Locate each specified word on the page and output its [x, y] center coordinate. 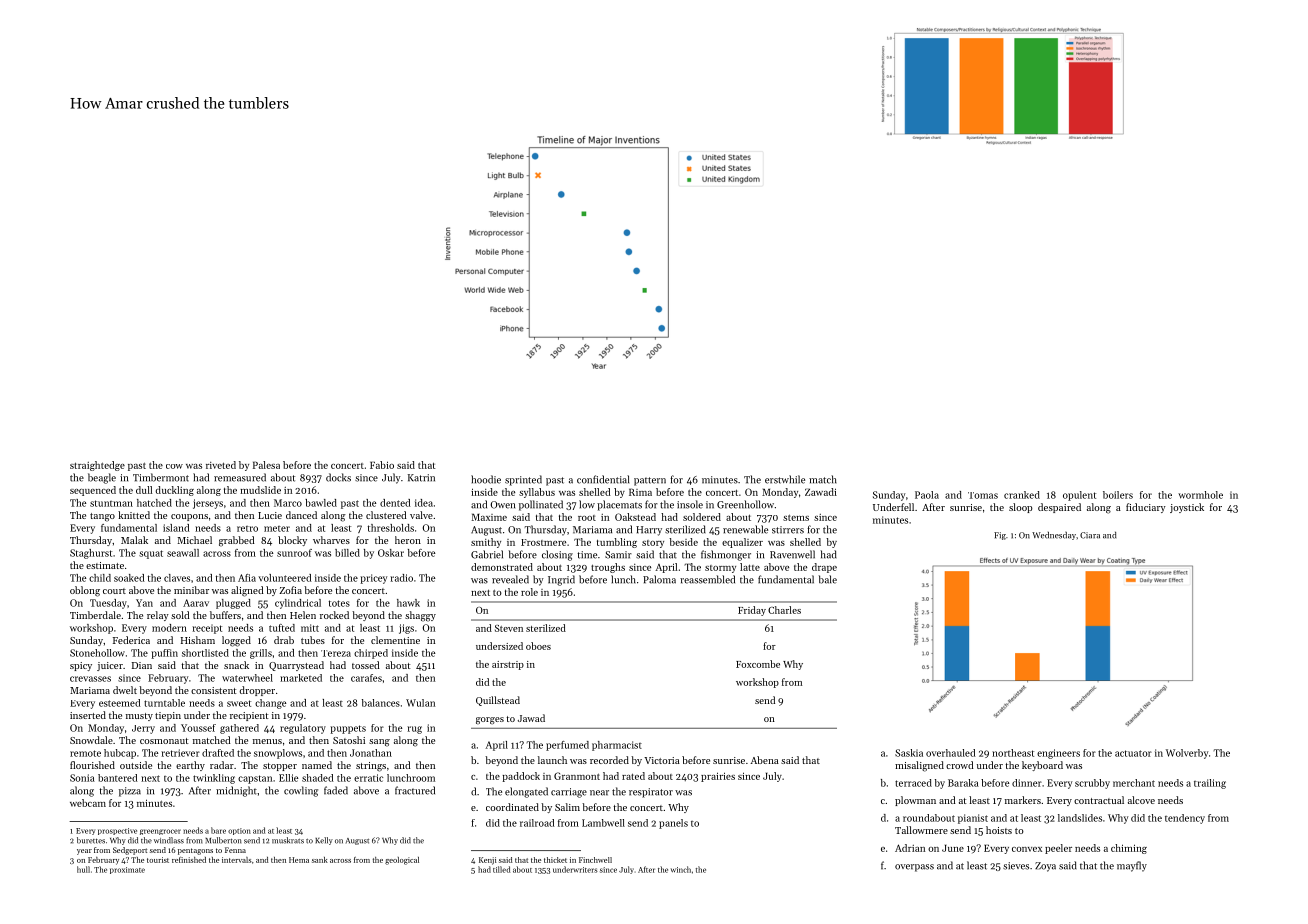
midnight [236, 791]
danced [301, 515]
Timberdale [95, 615]
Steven [509, 628]
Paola [927, 495]
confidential [603, 479]
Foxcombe [758, 664]
